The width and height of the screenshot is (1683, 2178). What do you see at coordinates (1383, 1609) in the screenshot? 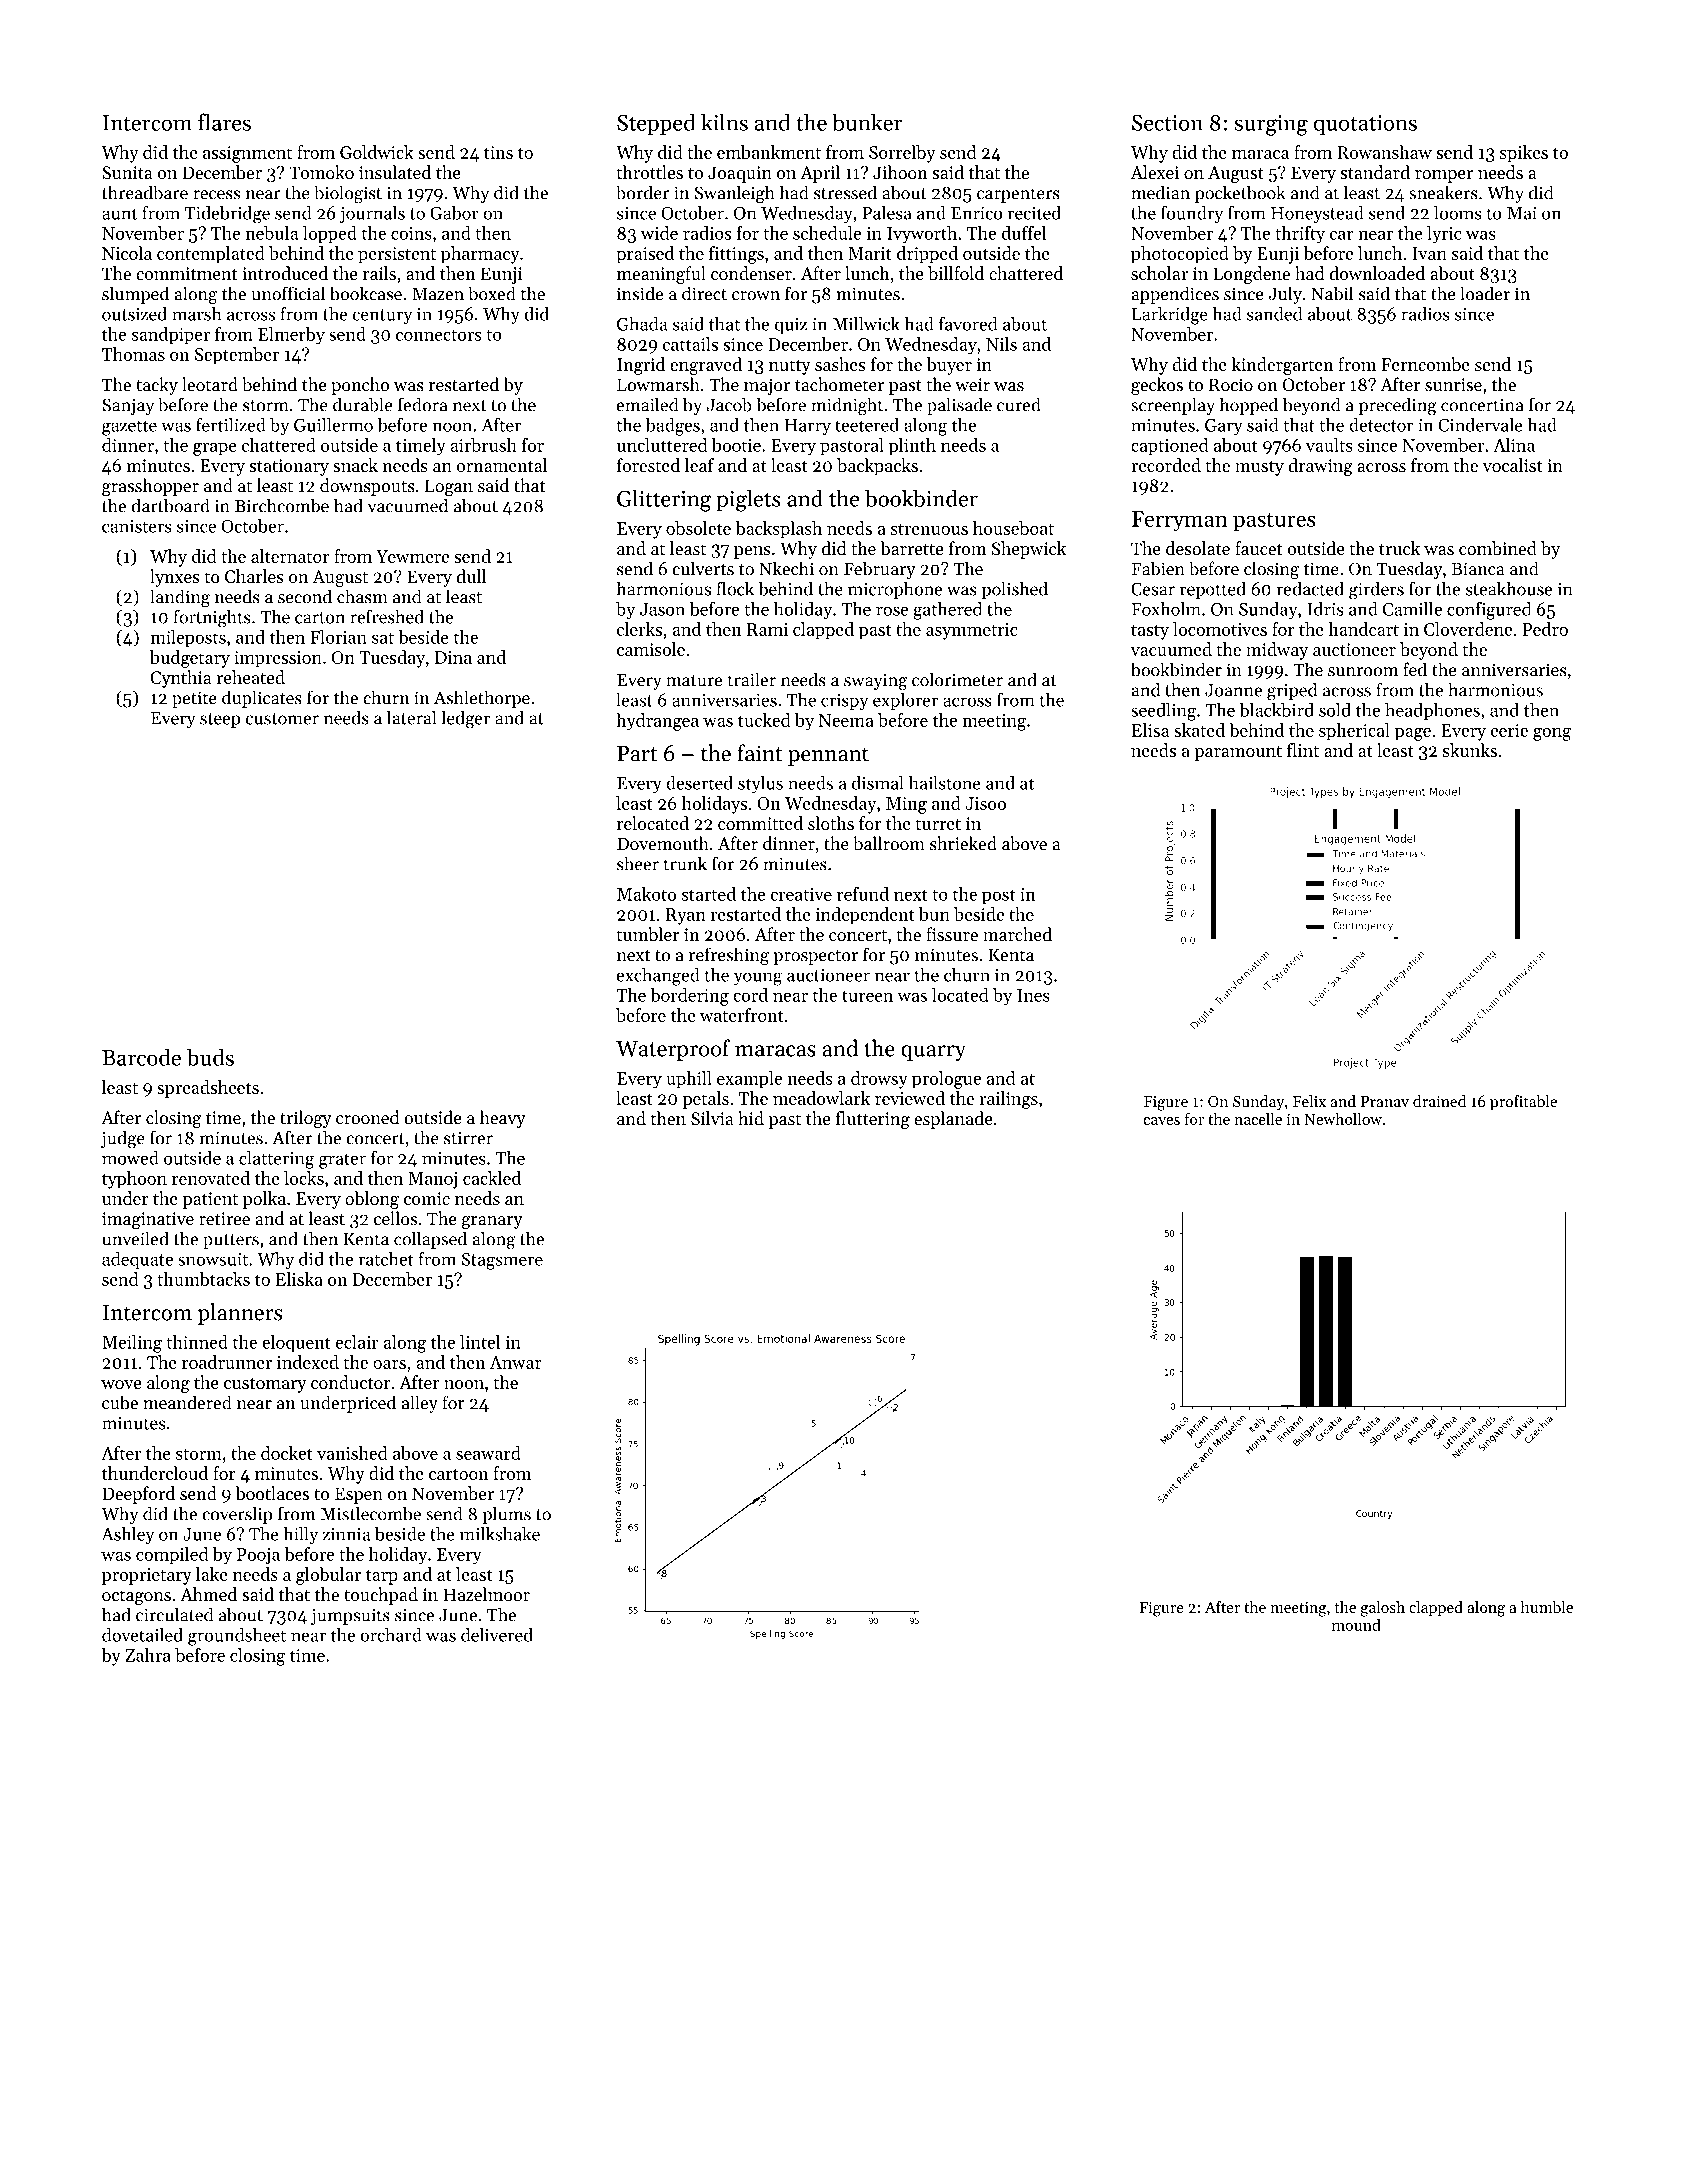
I see `galosh` at bounding box center [1383, 1609].
